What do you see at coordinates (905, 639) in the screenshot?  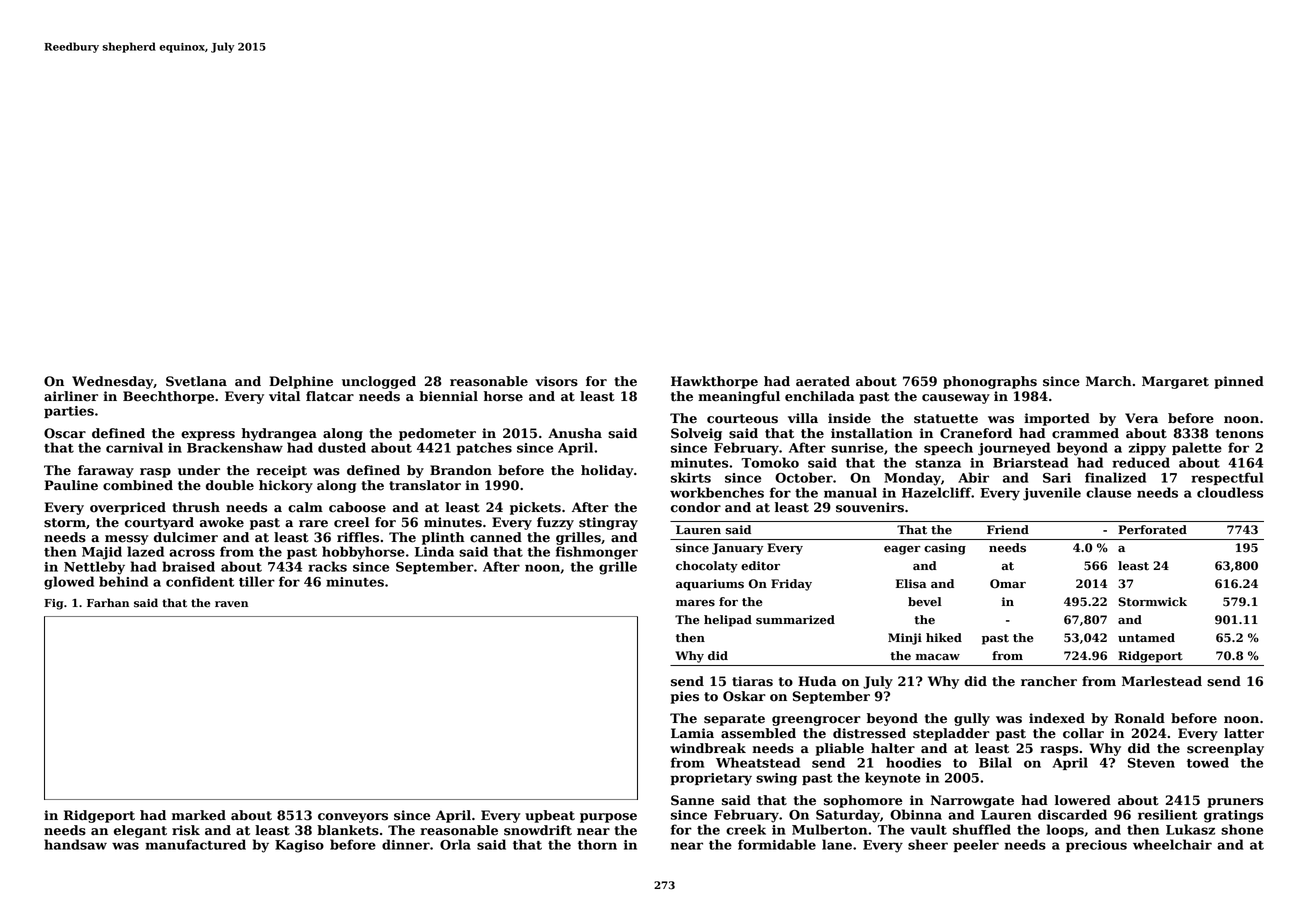 I see `Minji` at bounding box center [905, 639].
